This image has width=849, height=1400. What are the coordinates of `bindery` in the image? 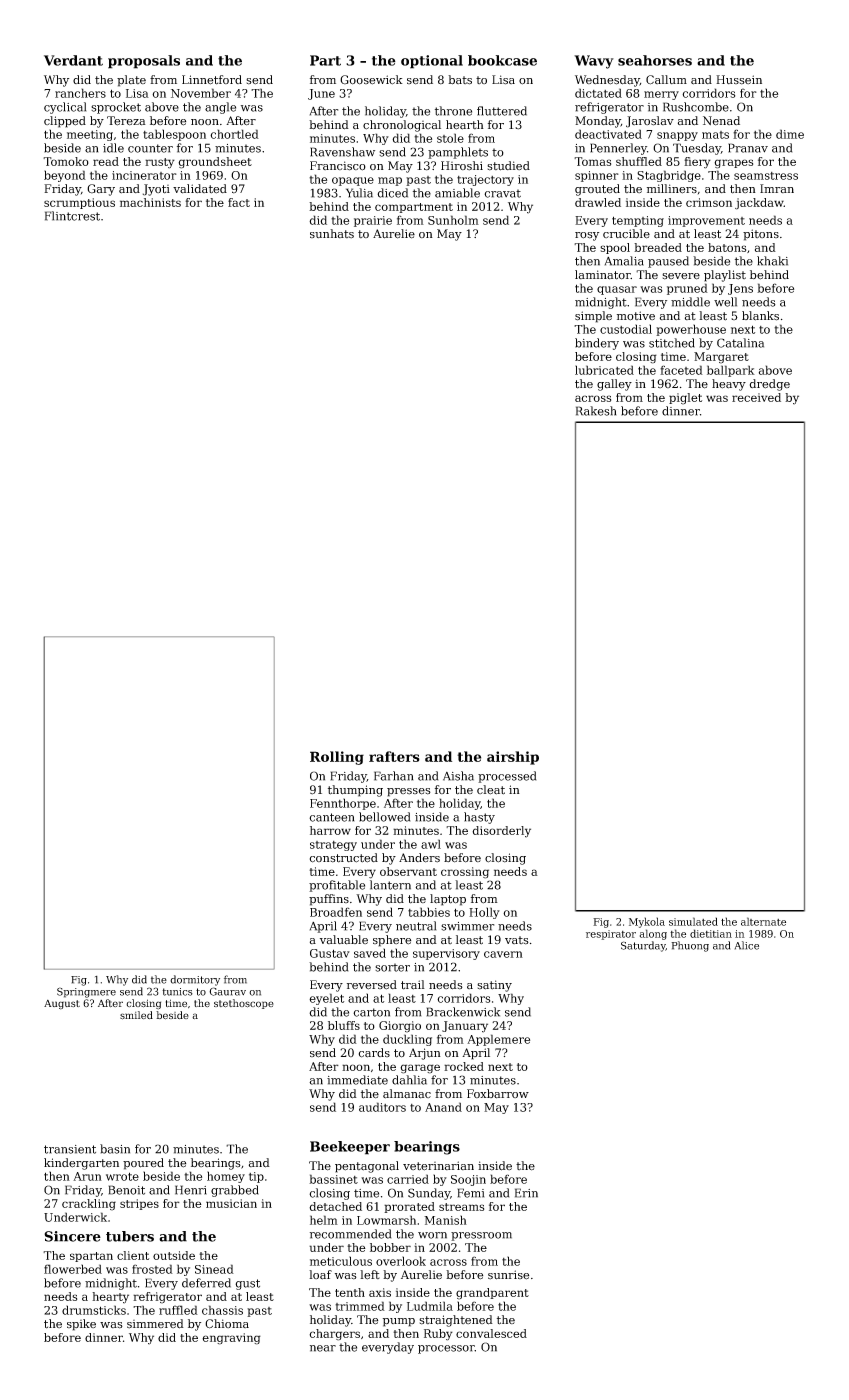 It's located at (597, 344).
